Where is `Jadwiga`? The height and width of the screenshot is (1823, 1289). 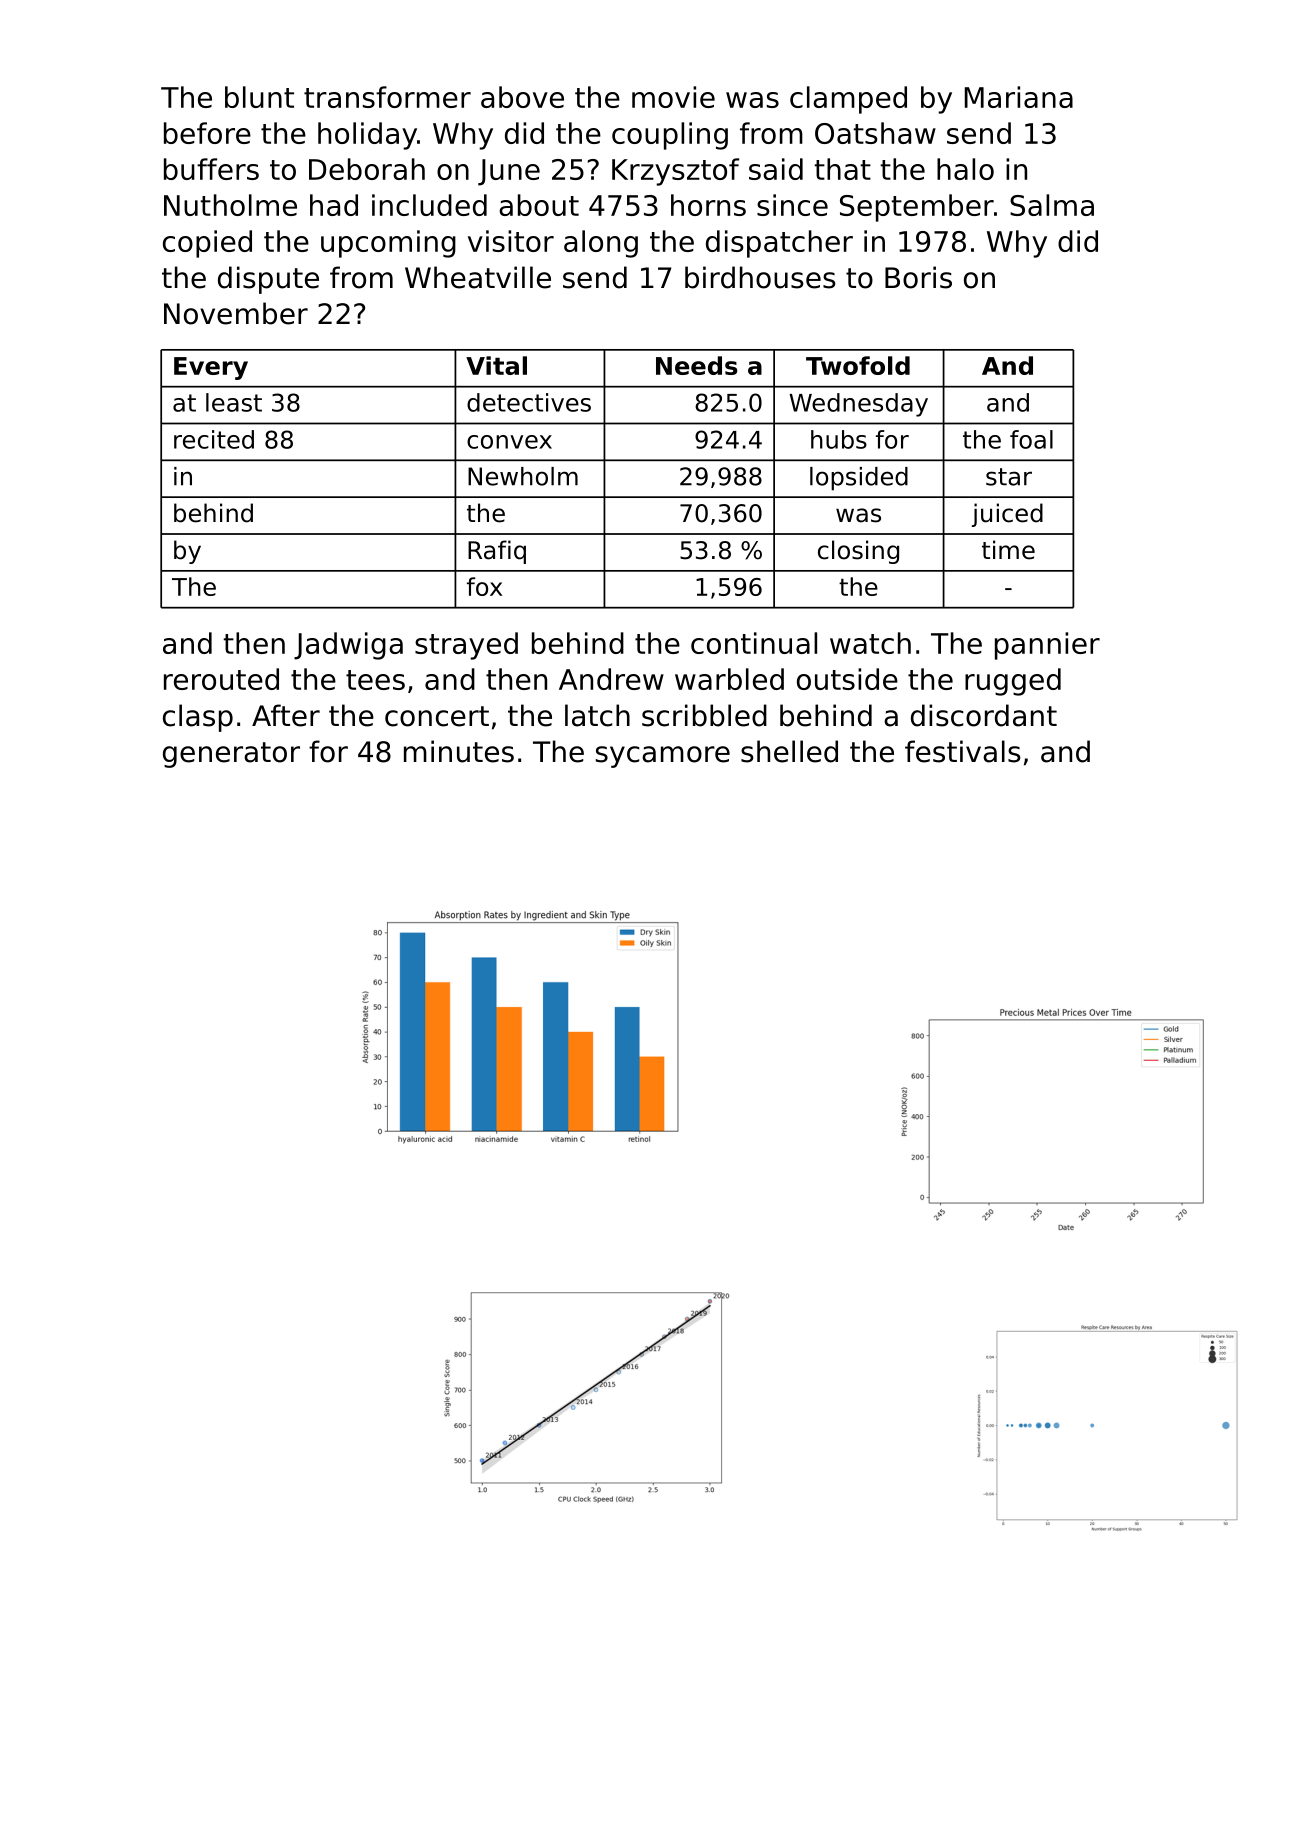 Jadwiga is located at coordinates (348, 646).
